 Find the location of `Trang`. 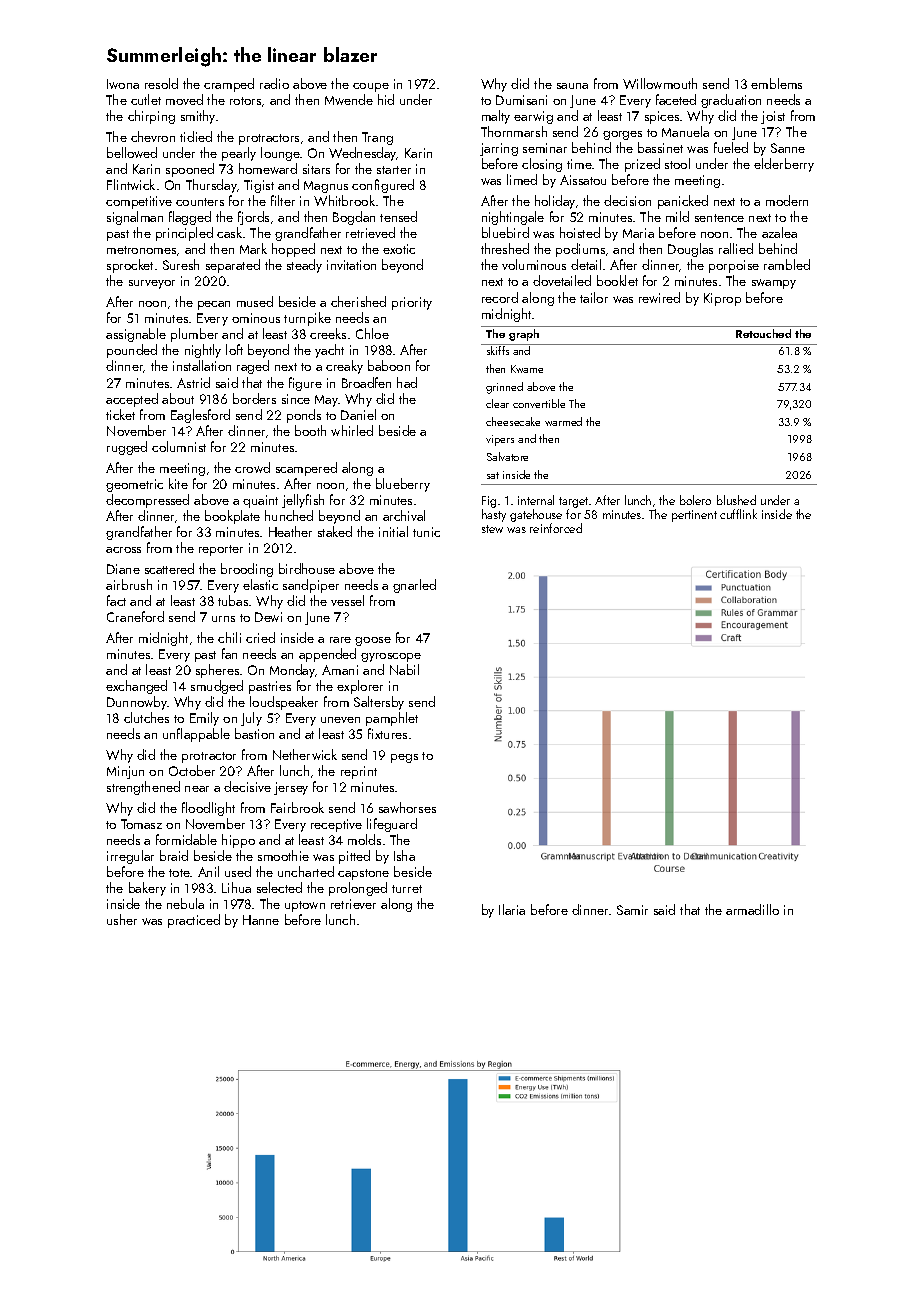

Trang is located at coordinates (377, 138).
